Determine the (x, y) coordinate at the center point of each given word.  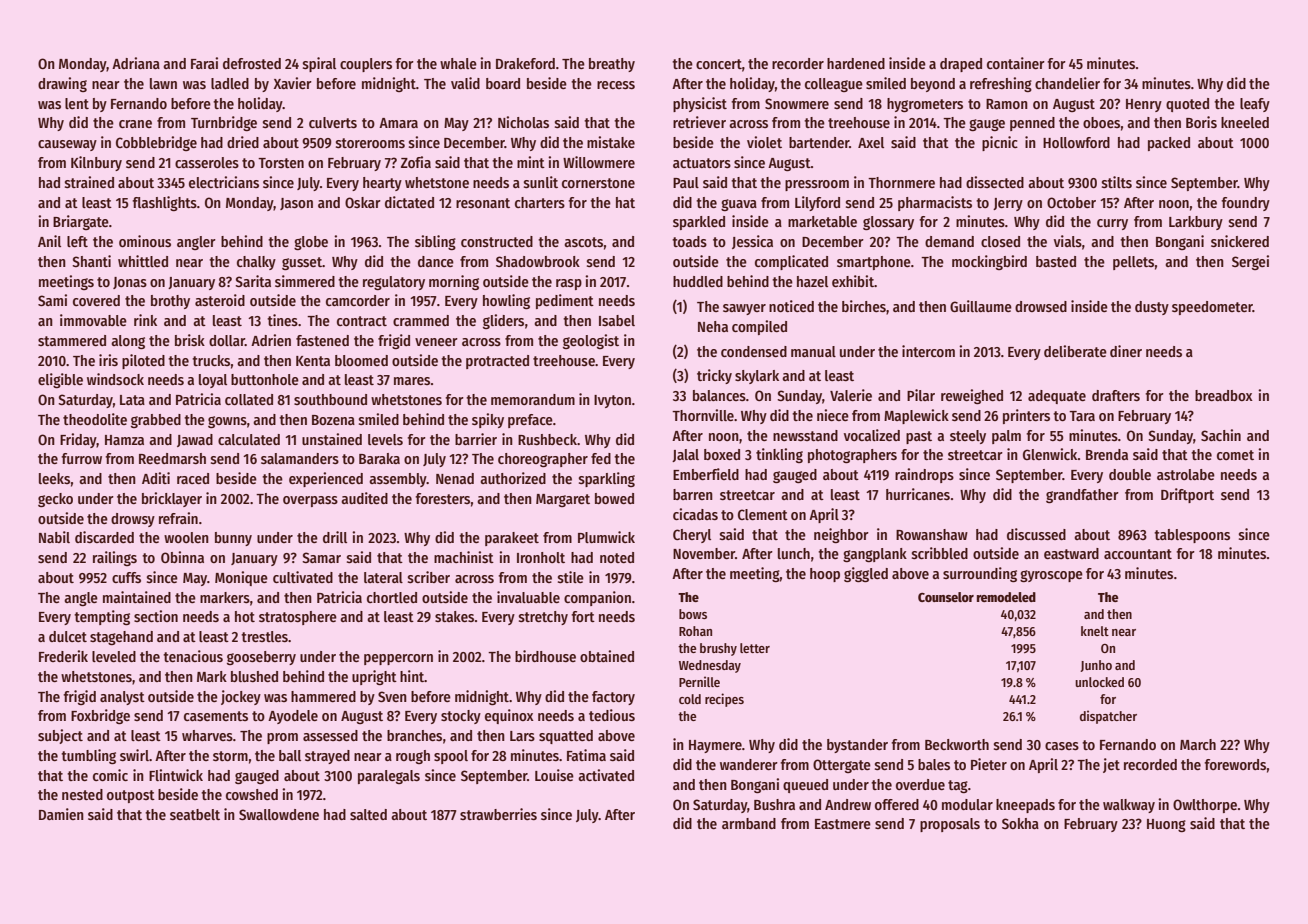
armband (749, 823)
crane (135, 124)
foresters (442, 498)
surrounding (980, 574)
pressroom (817, 185)
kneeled (1245, 122)
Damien (61, 814)
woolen (186, 537)
